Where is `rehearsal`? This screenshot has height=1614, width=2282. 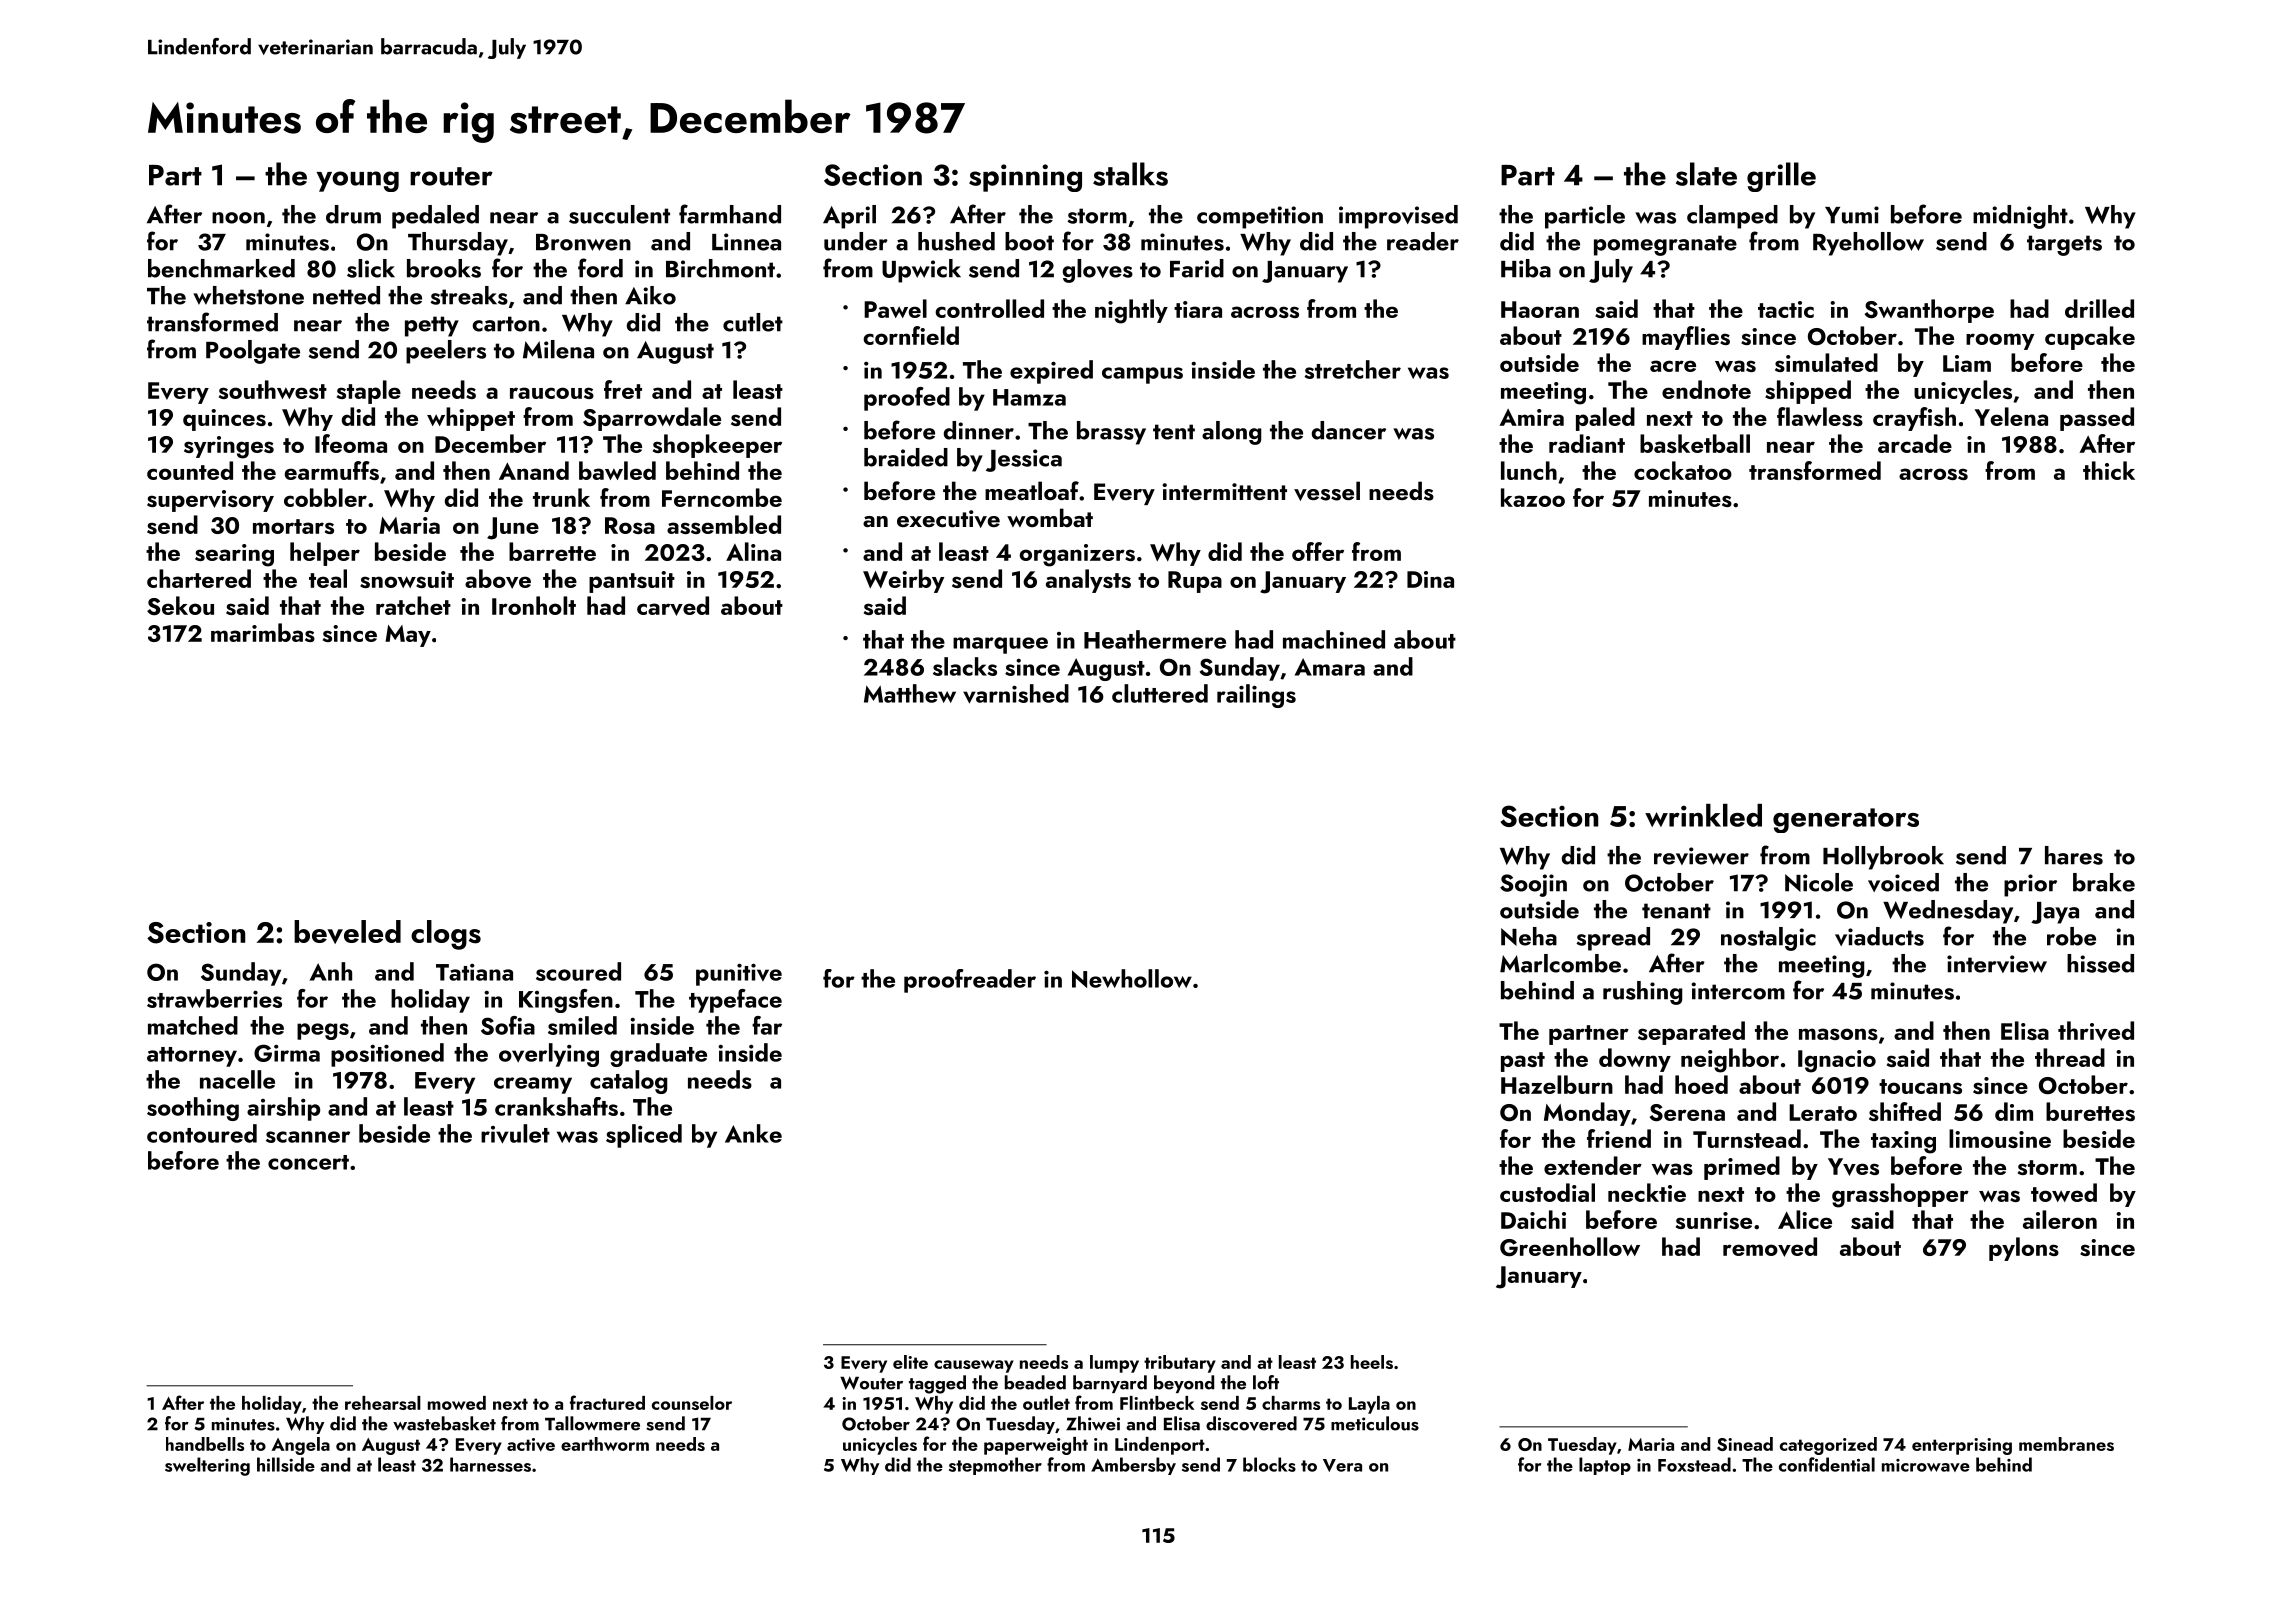
rehearsal is located at coordinates (383, 1403).
